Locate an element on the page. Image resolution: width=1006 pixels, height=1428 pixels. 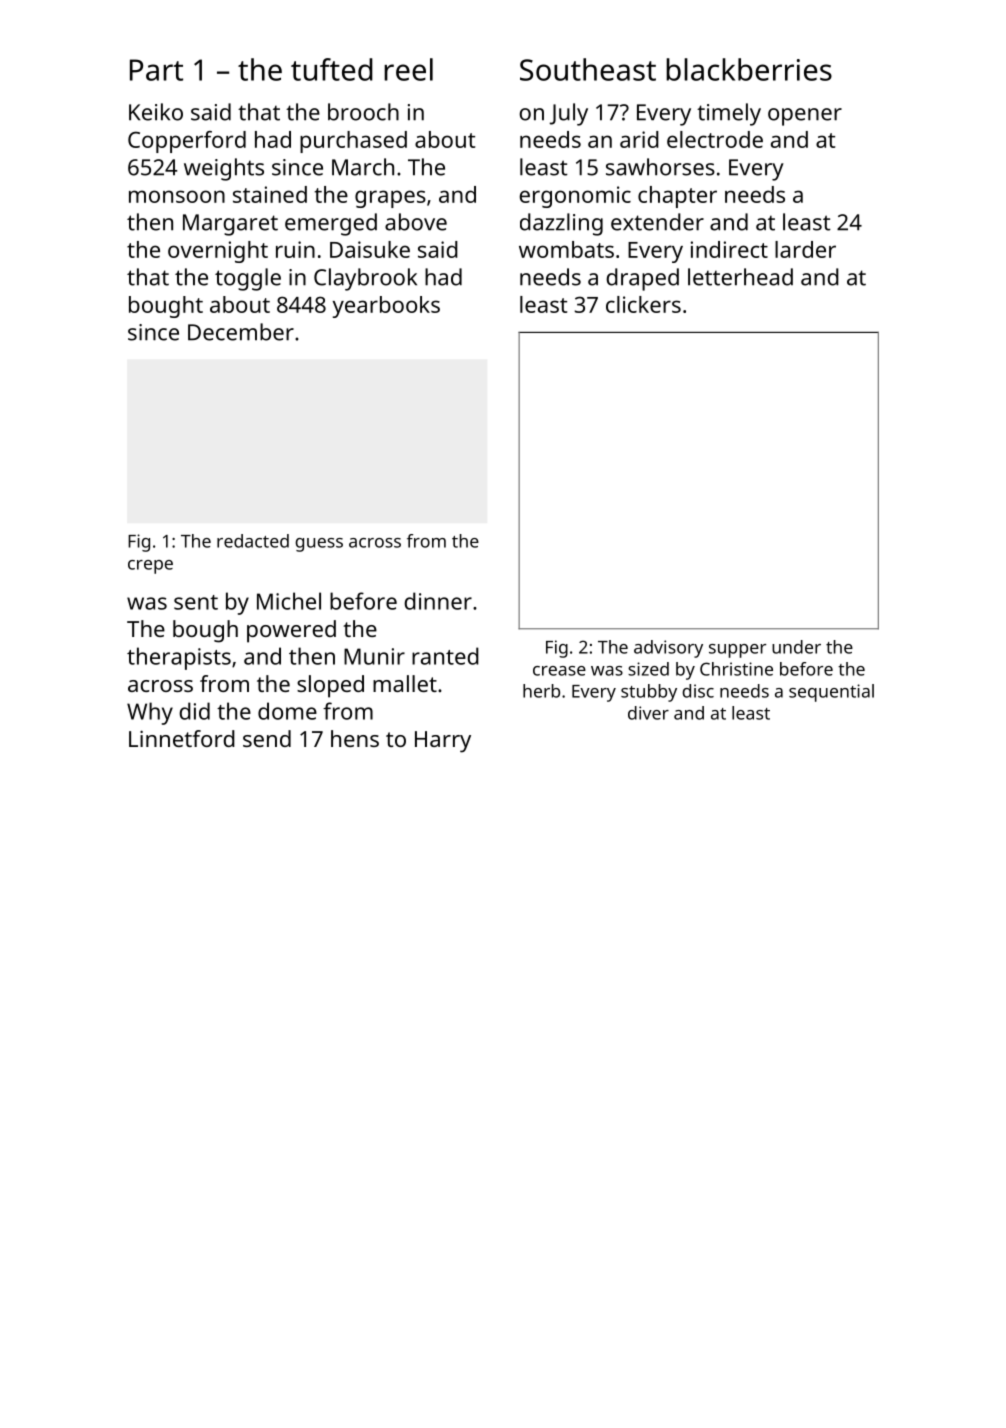
letterhead is located at coordinates (740, 277).
